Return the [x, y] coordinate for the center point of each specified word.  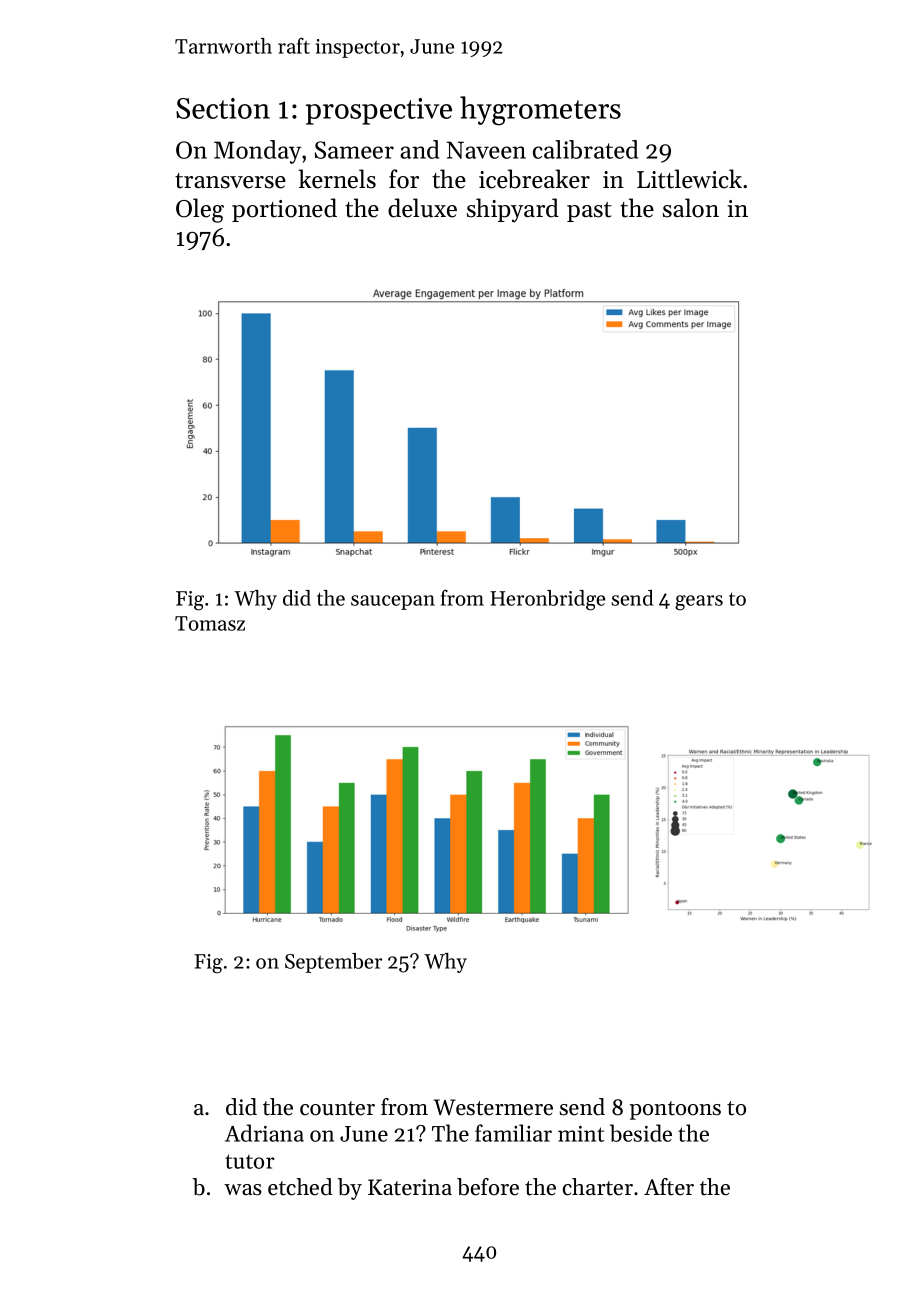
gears [699, 603]
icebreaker [534, 179]
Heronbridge [547, 600]
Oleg [200, 210]
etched [300, 1187]
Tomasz [210, 623]
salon [691, 208]
